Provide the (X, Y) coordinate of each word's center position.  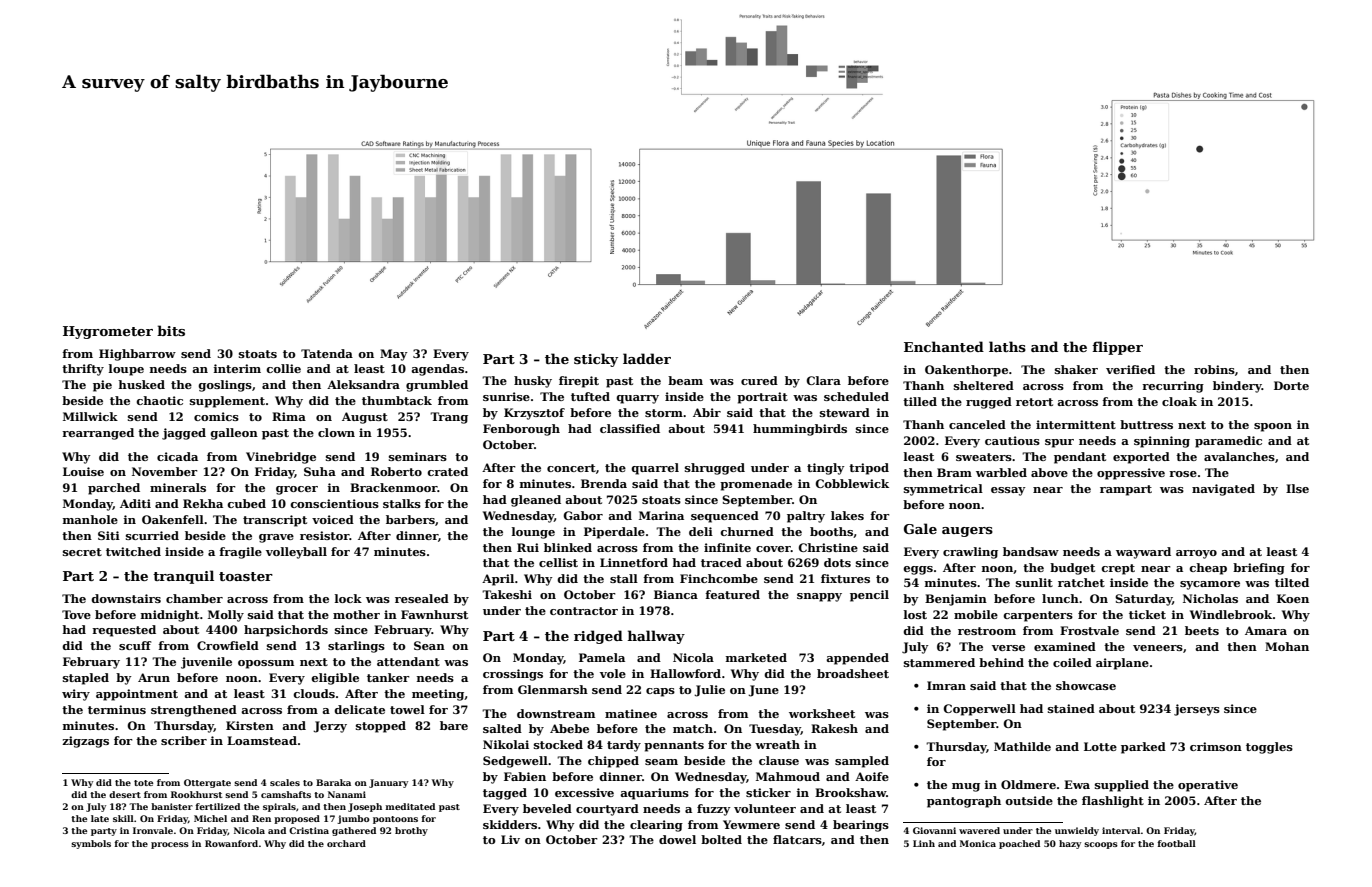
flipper (1117, 348)
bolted (721, 839)
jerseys (1197, 710)
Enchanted (944, 346)
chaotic (160, 400)
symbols (91, 844)
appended (857, 659)
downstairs (126, 598)
